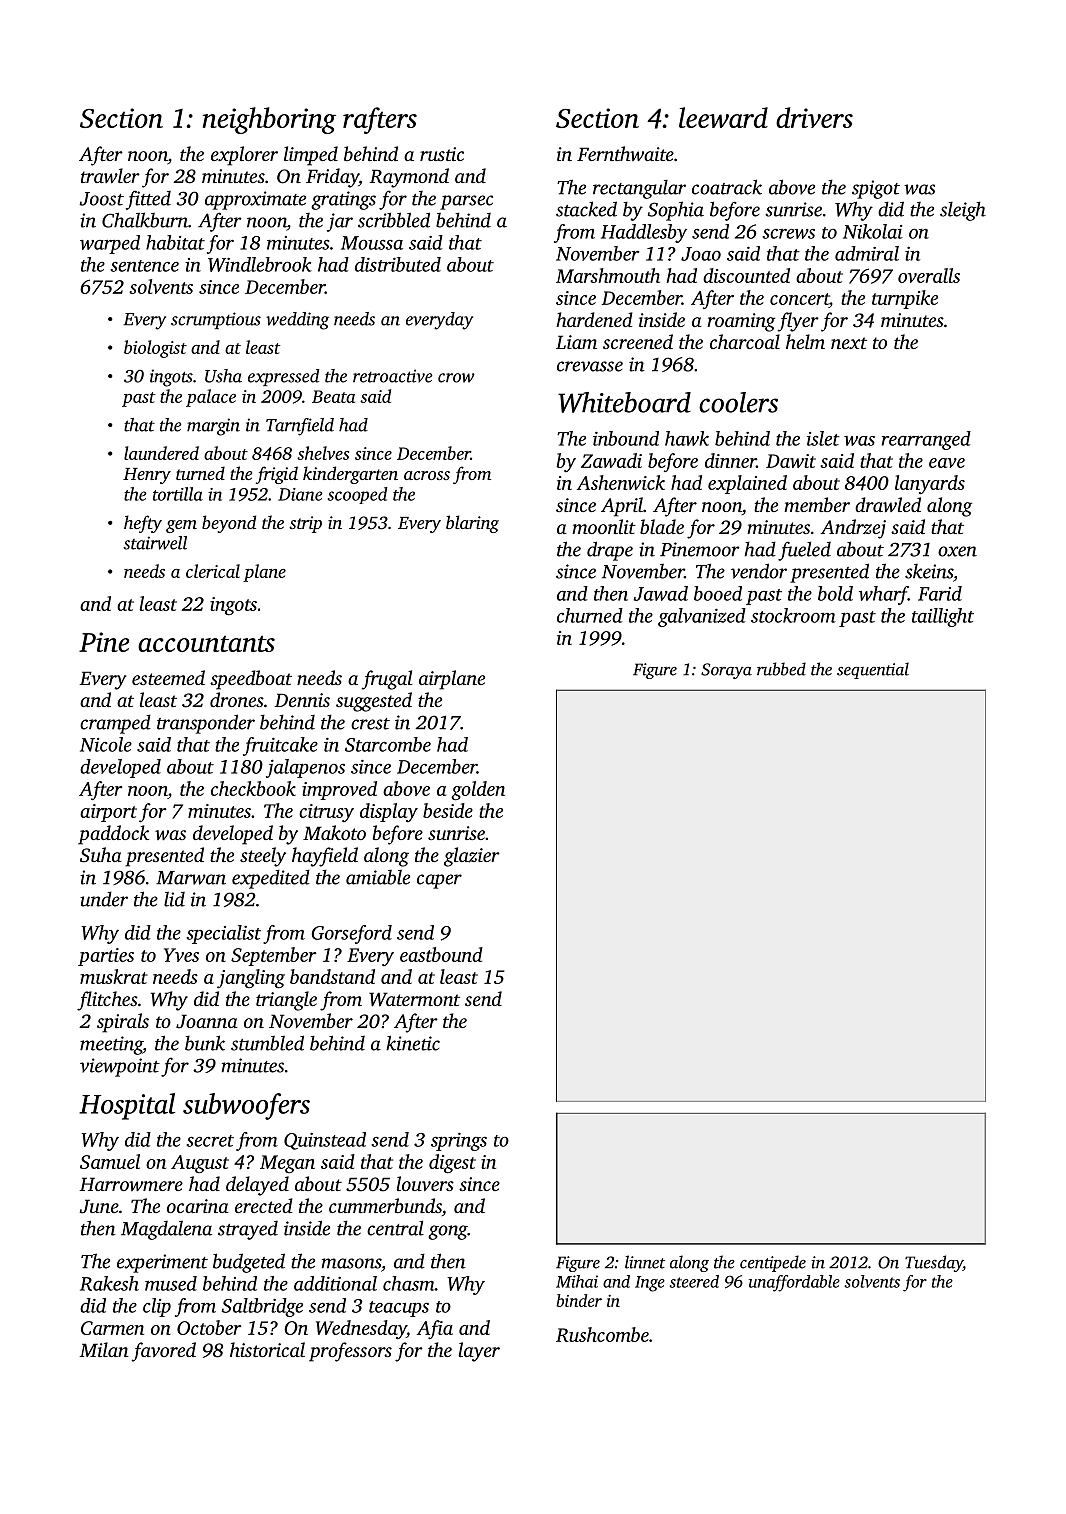  What do you see at coordinates (723, 117) in the screenshot?
I see `leeward` at bounding box center [723, 117].
